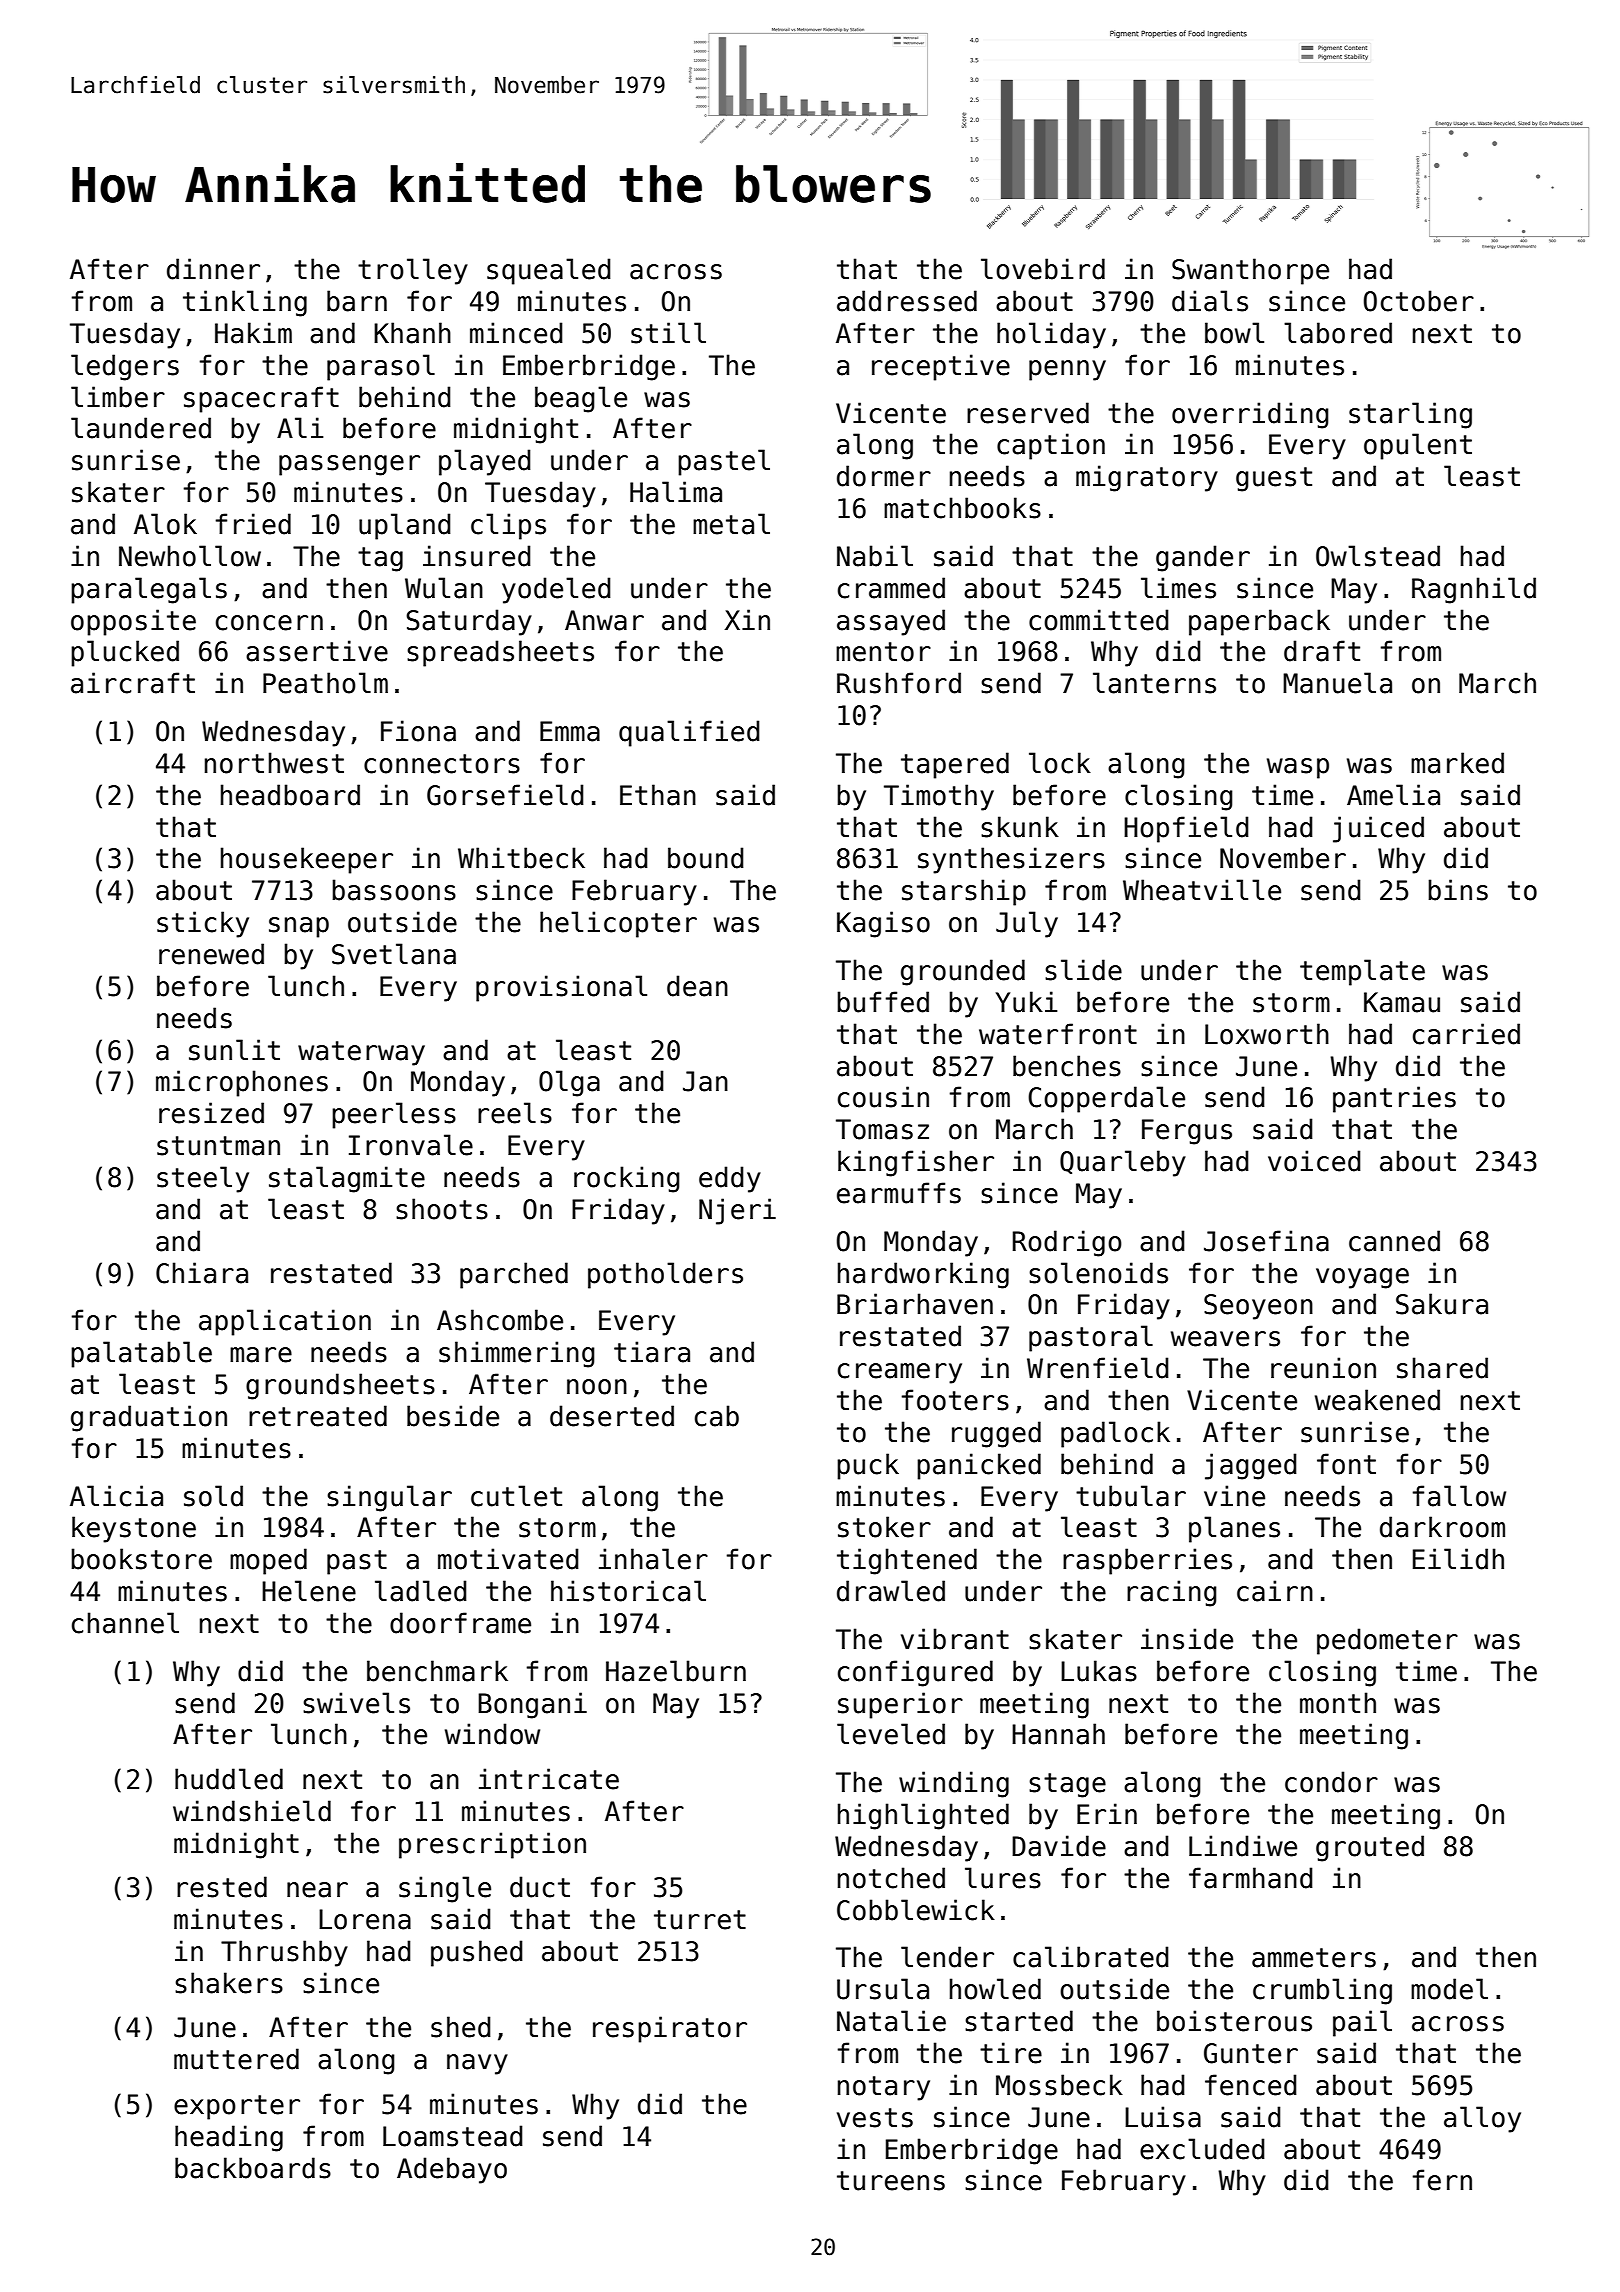  What do you see at coordinates (653, 1559) in the document?
I see `inhaler` at bounding box center [653, 1559].
